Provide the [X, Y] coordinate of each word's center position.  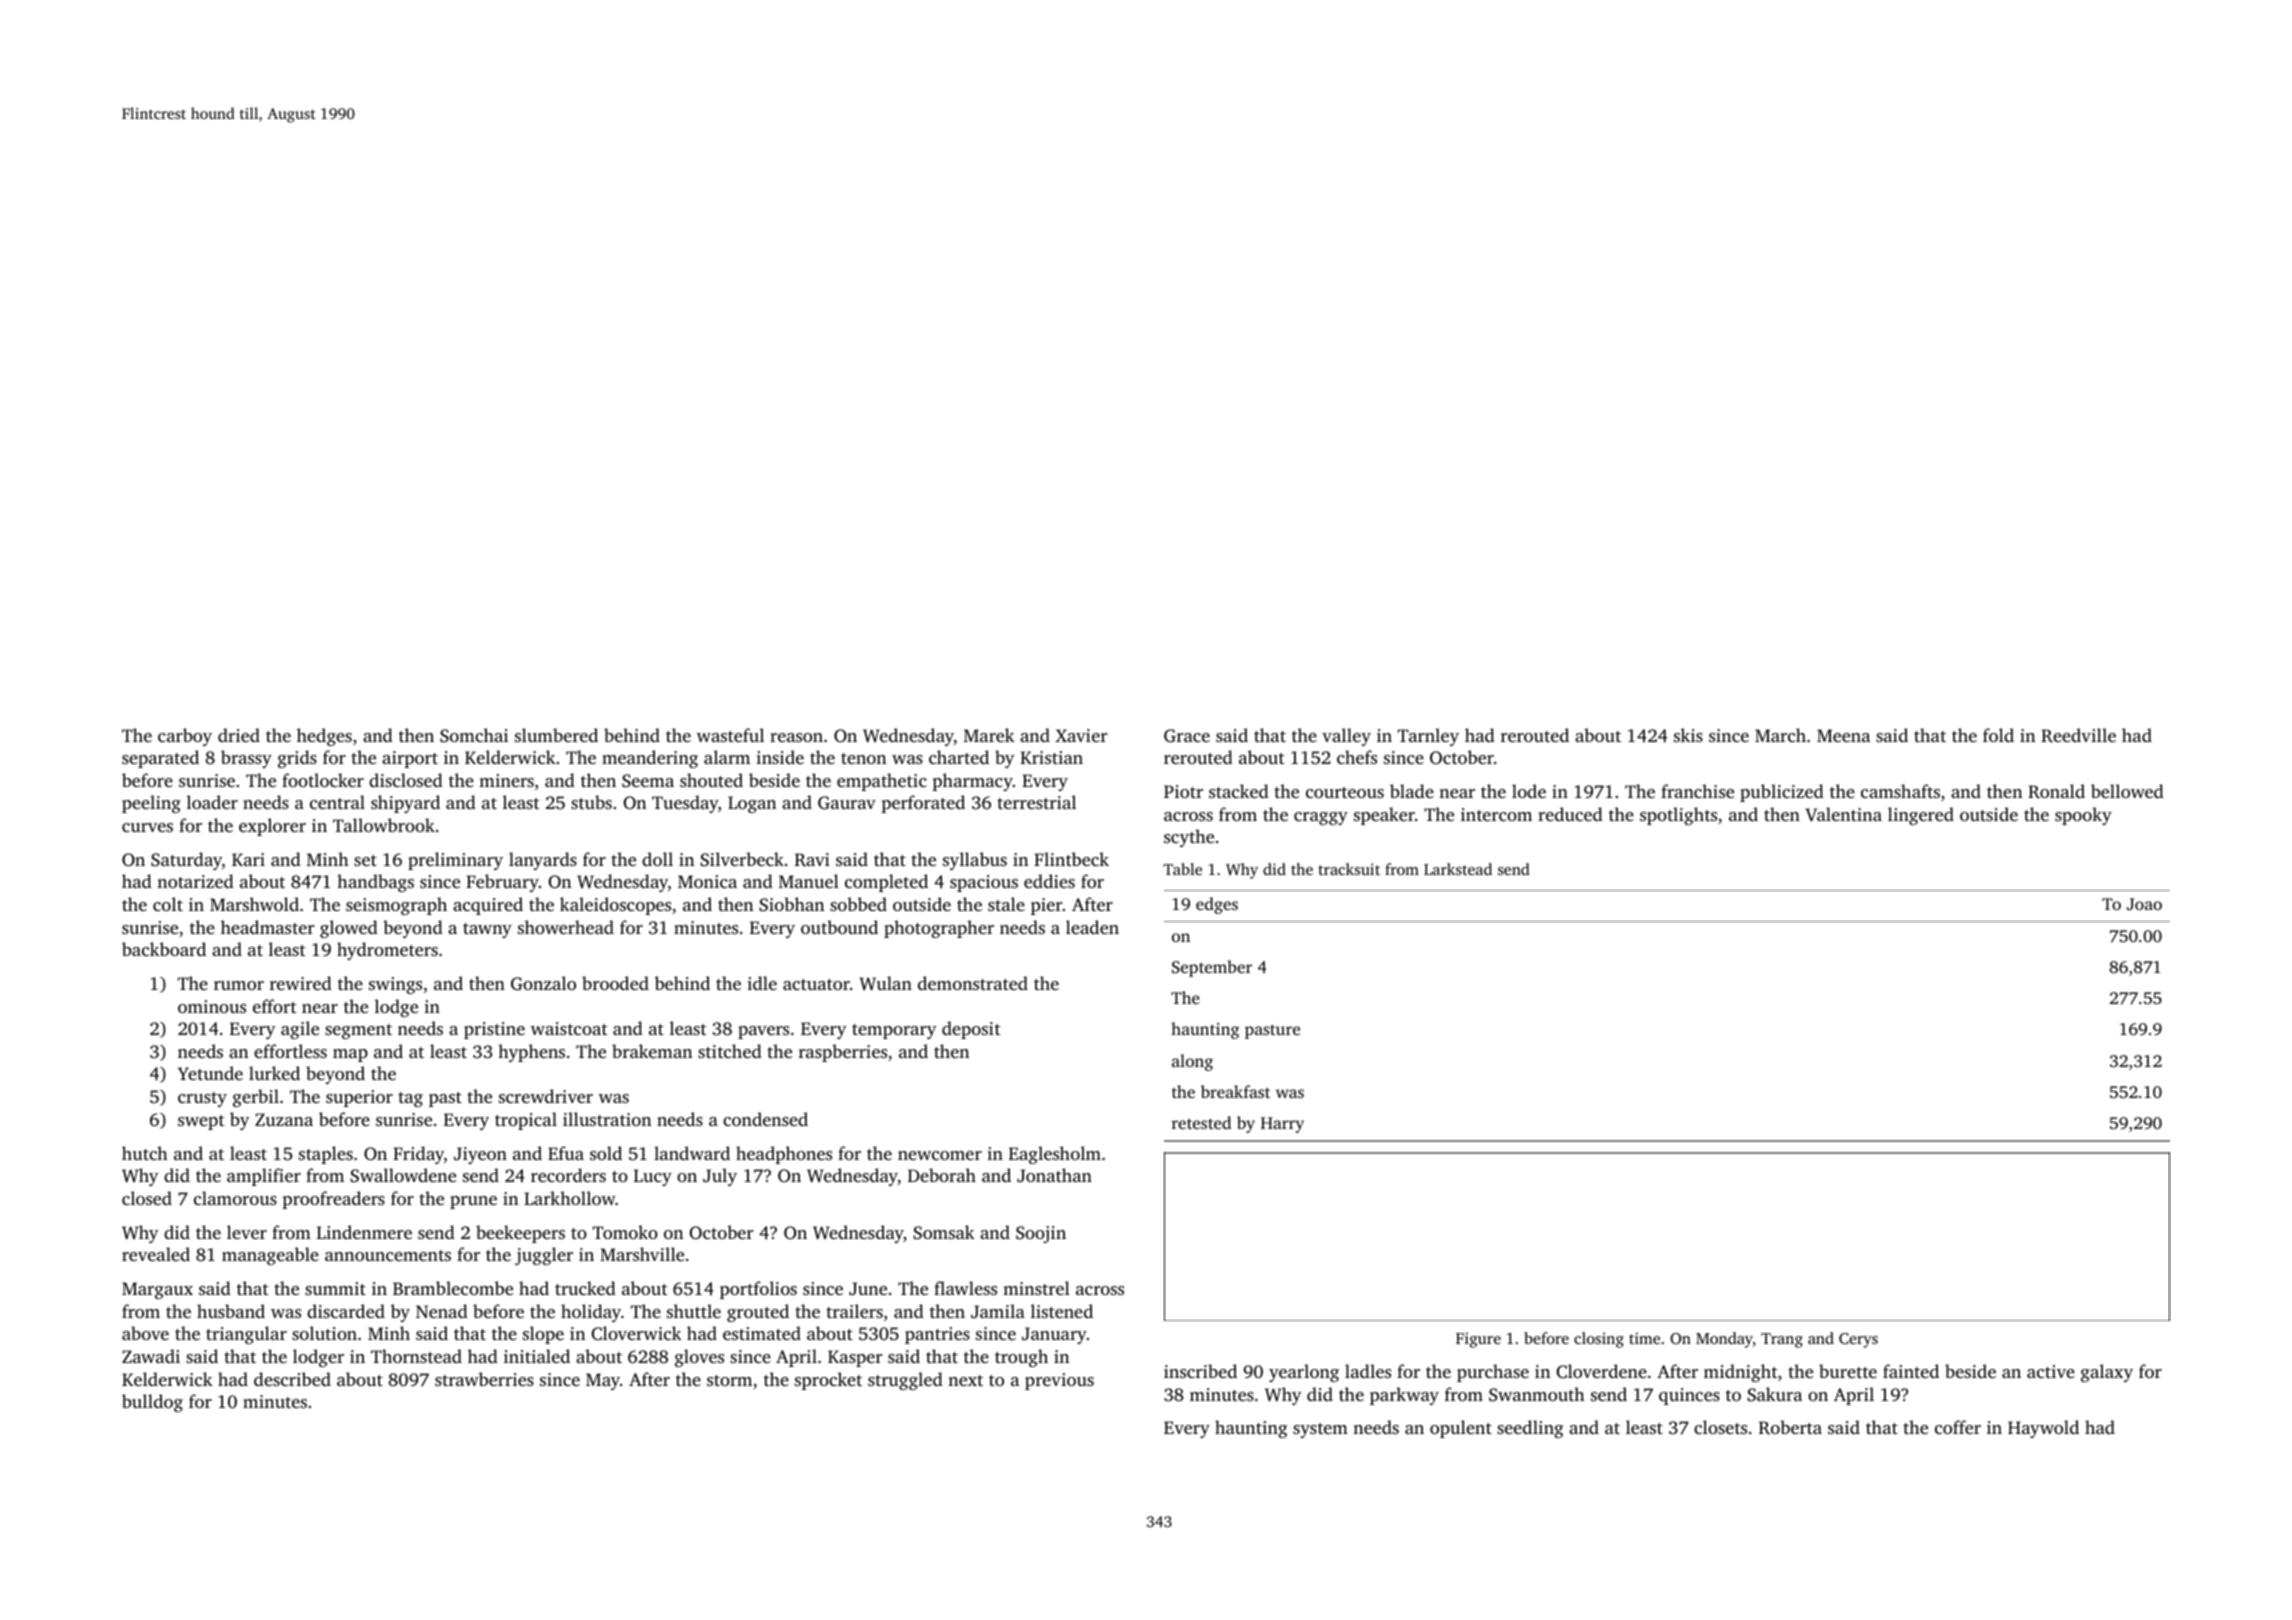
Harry [1282, 1125]
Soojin [1041, 1234]
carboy [185, 737]
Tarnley [1428, 737]
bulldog [152, 1403]
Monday [1724, 1340]
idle [762, 983]
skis [1688, 735]
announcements [388, 1255]
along [1192, 1062]
